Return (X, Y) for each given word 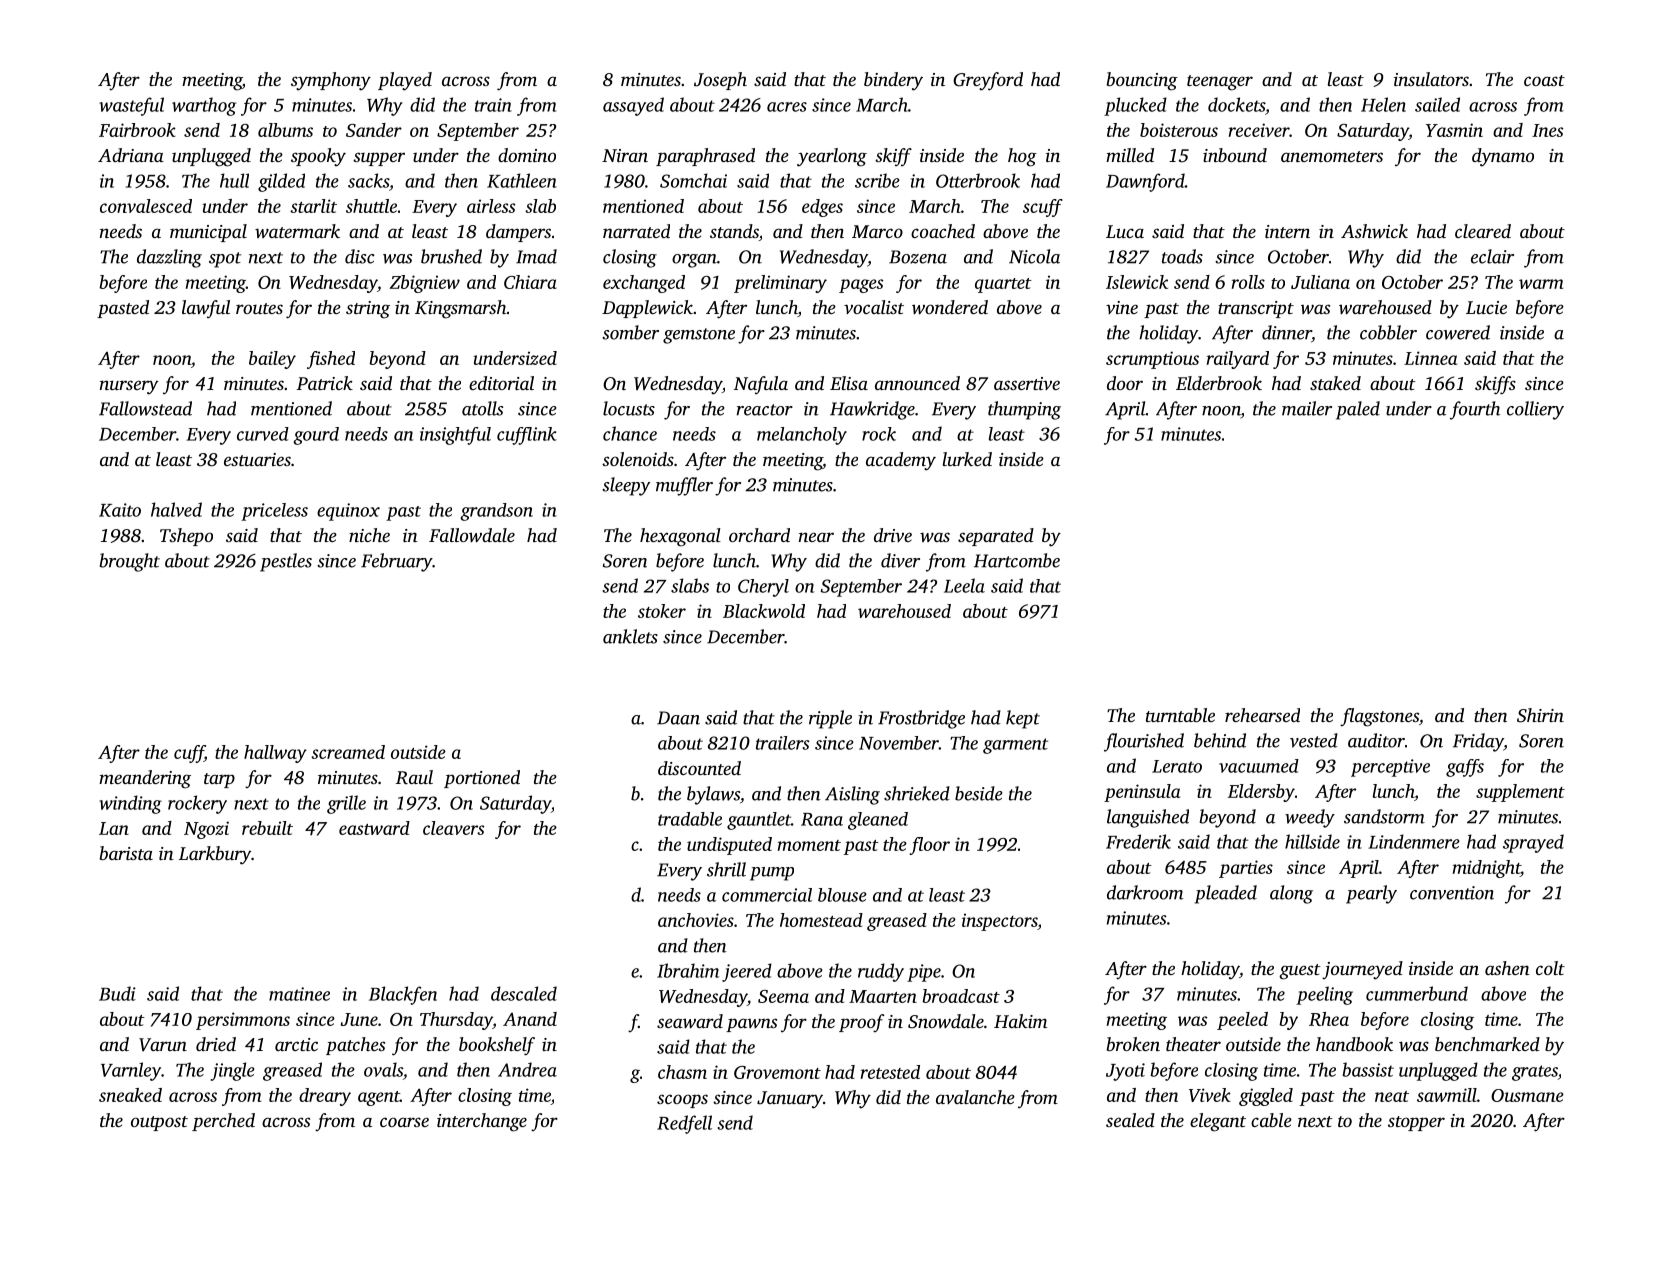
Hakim (1020, 1021)
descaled (524, 993)
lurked (967, 459)
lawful (206, 309)
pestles (286, 562)
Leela (964, 585)
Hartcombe (1017, 560)
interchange (482, 1122)
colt (1550, 968)
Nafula (761, 385)
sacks (368, 180)
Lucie (1486, 307)
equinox (348, 512)
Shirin (1540, 715)
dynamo (1503, 157)
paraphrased (705, 157)
